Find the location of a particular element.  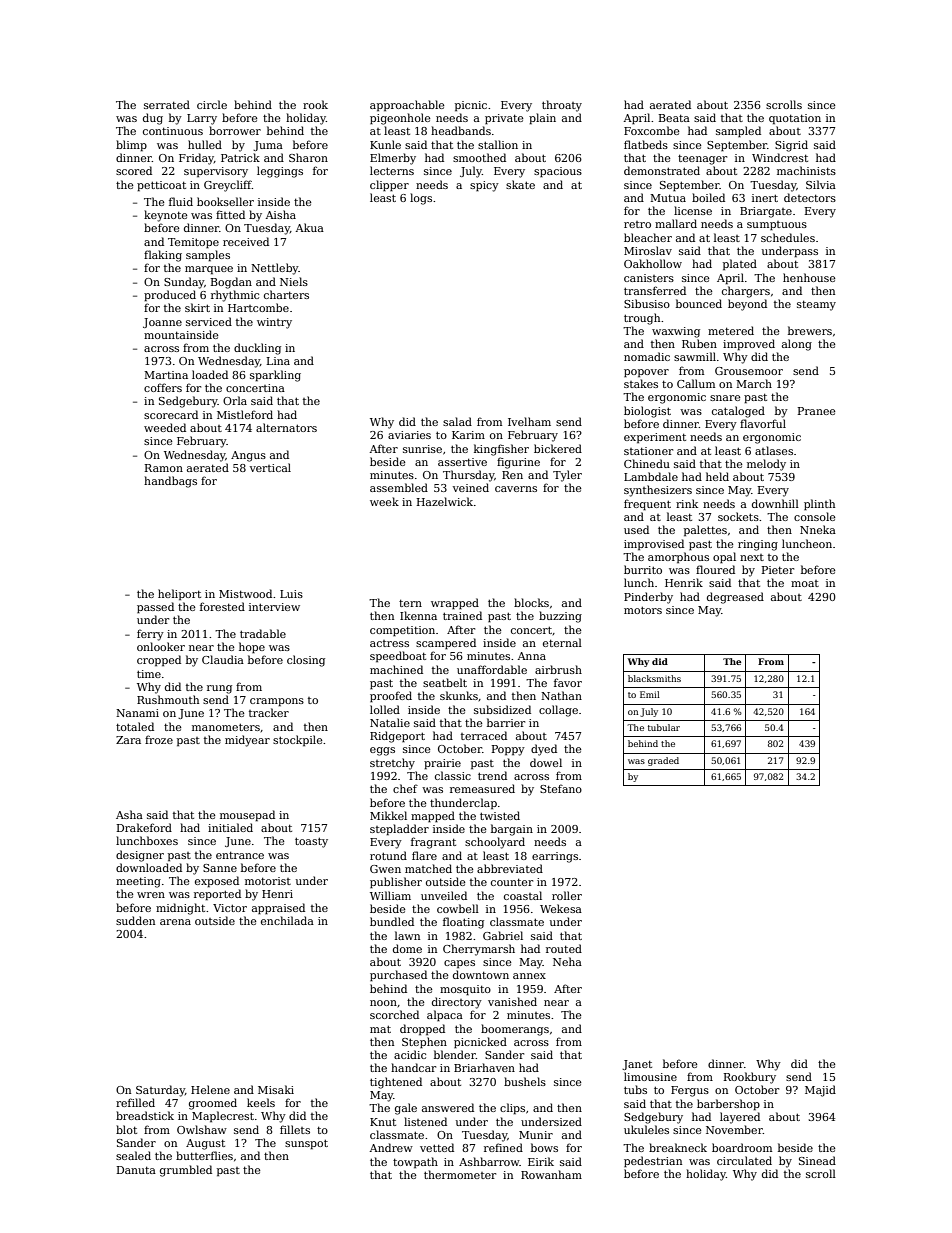

pigeonhole is located at coordinates (400, 119).
